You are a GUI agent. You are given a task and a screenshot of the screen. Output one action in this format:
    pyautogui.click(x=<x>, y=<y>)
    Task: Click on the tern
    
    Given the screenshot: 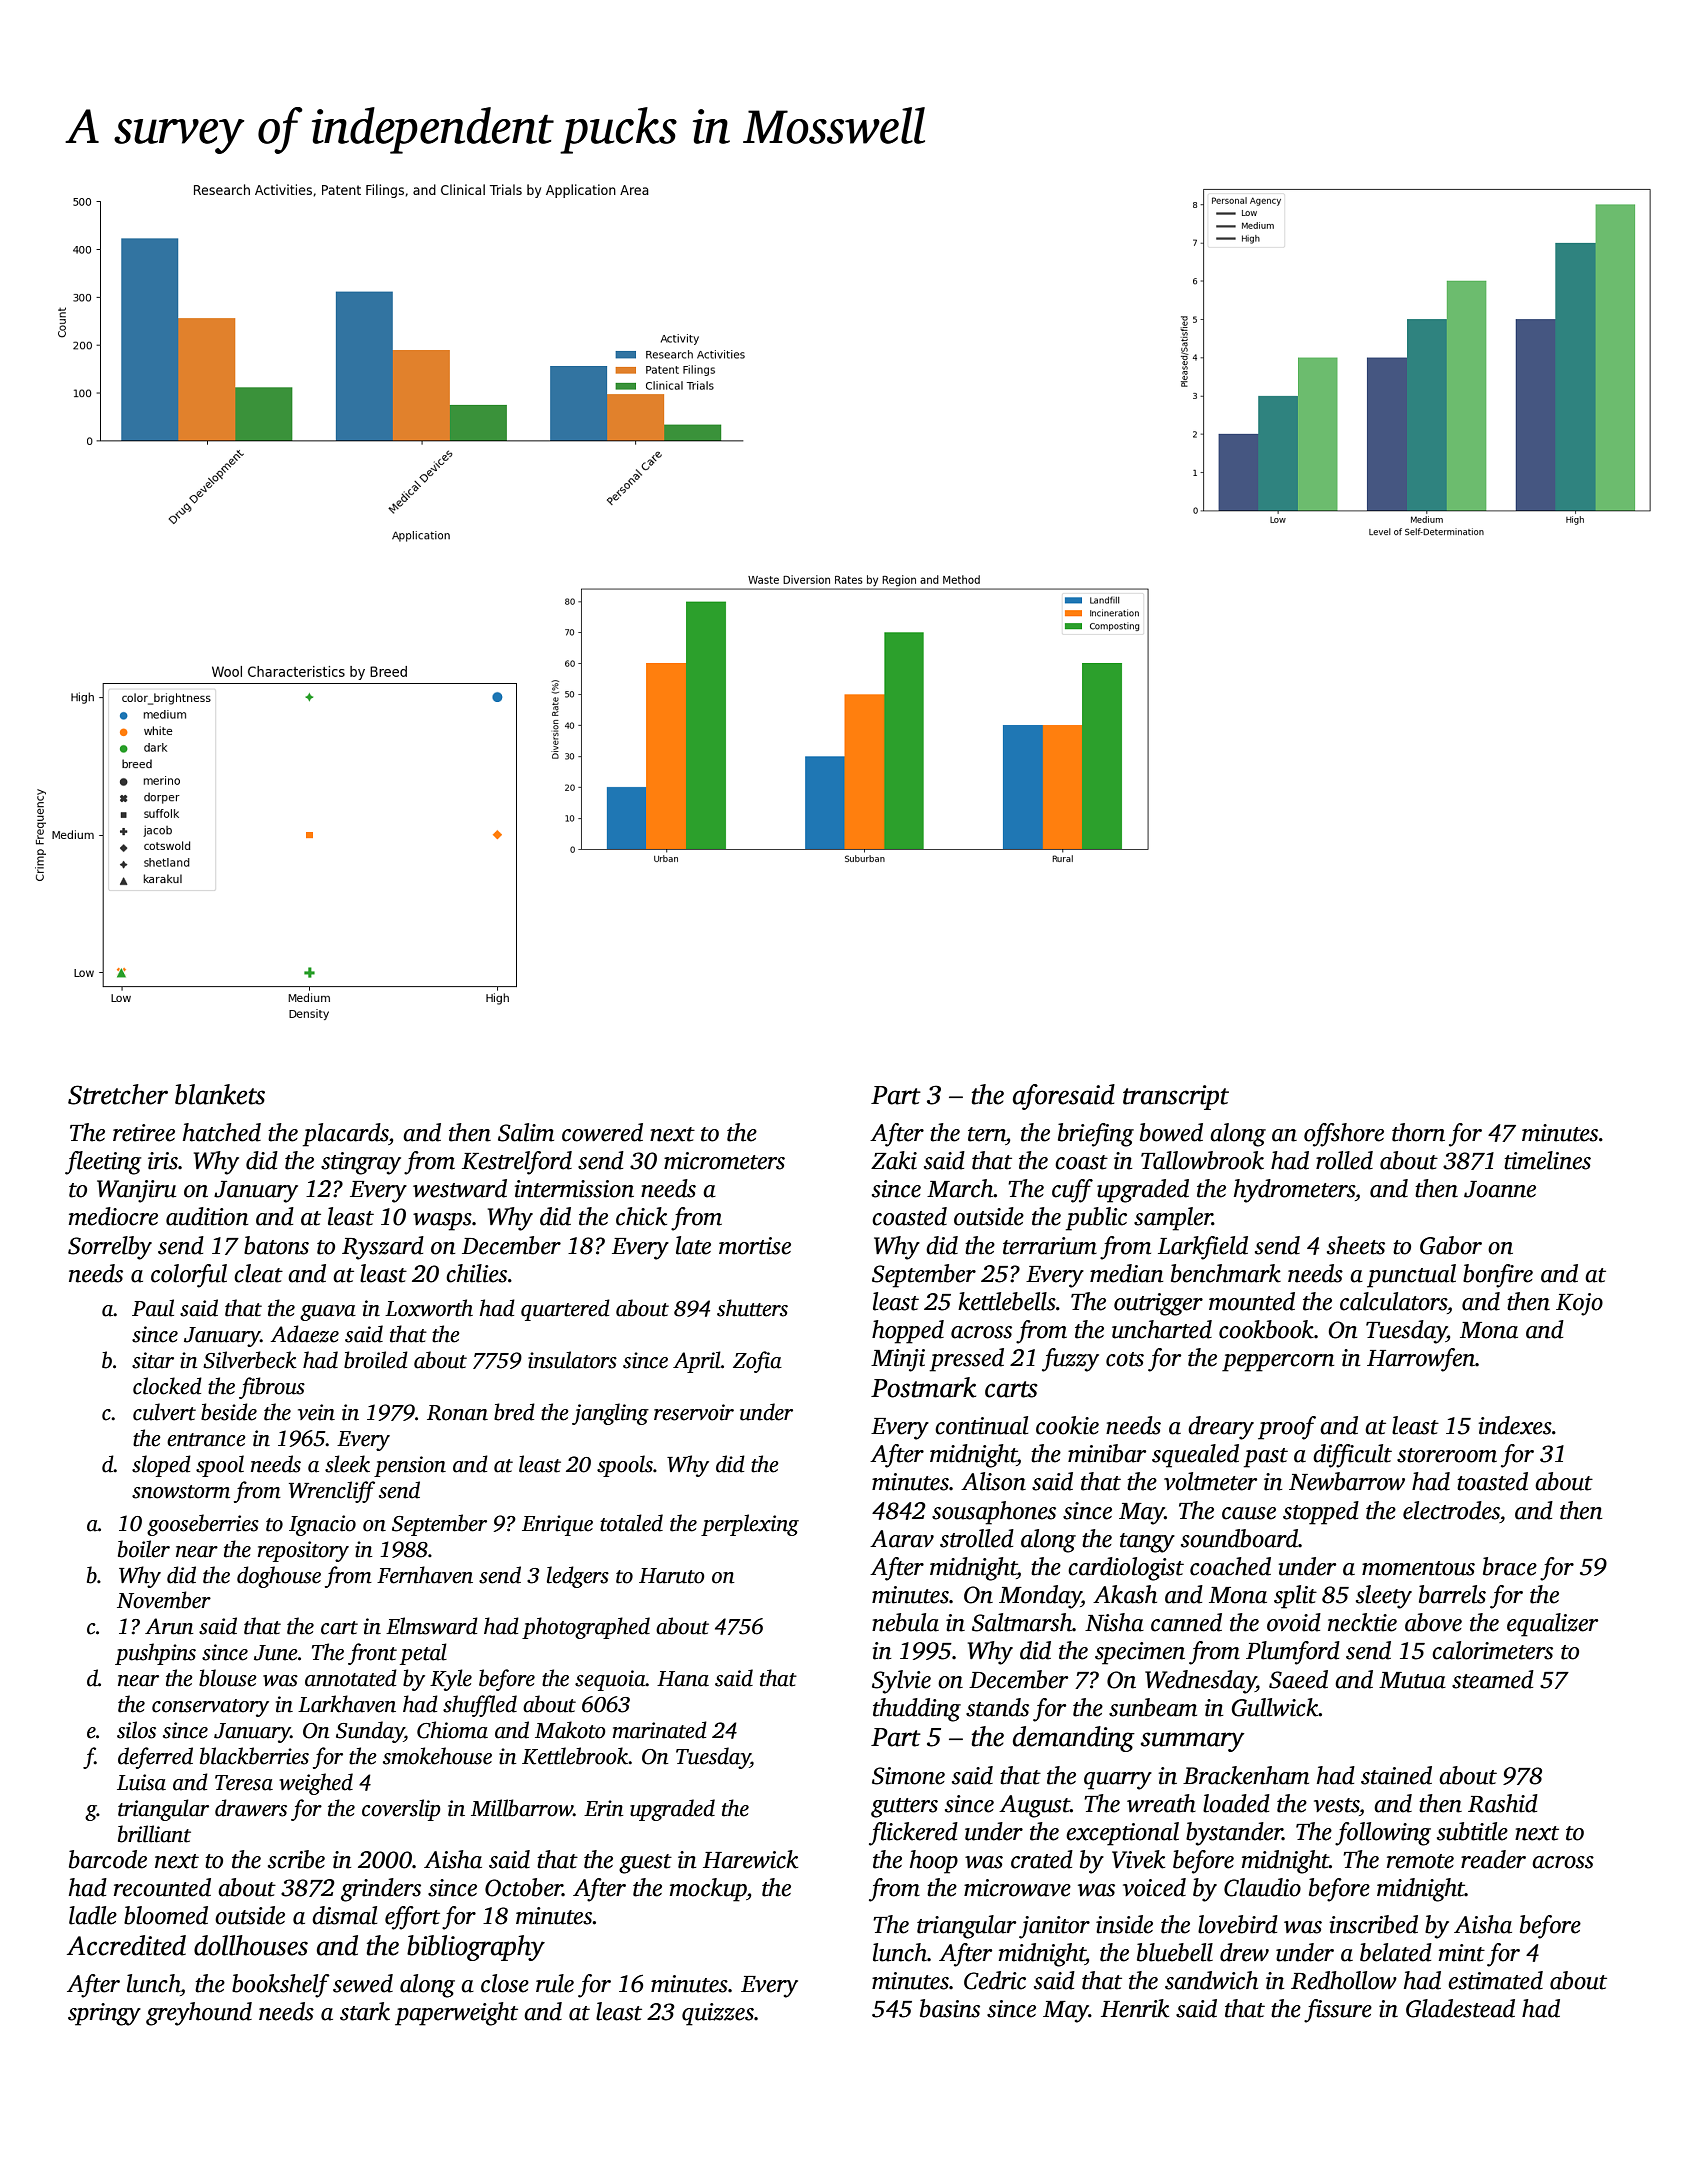 What is the action you would take?
    pyautogui.click(x=987, y=1134)
